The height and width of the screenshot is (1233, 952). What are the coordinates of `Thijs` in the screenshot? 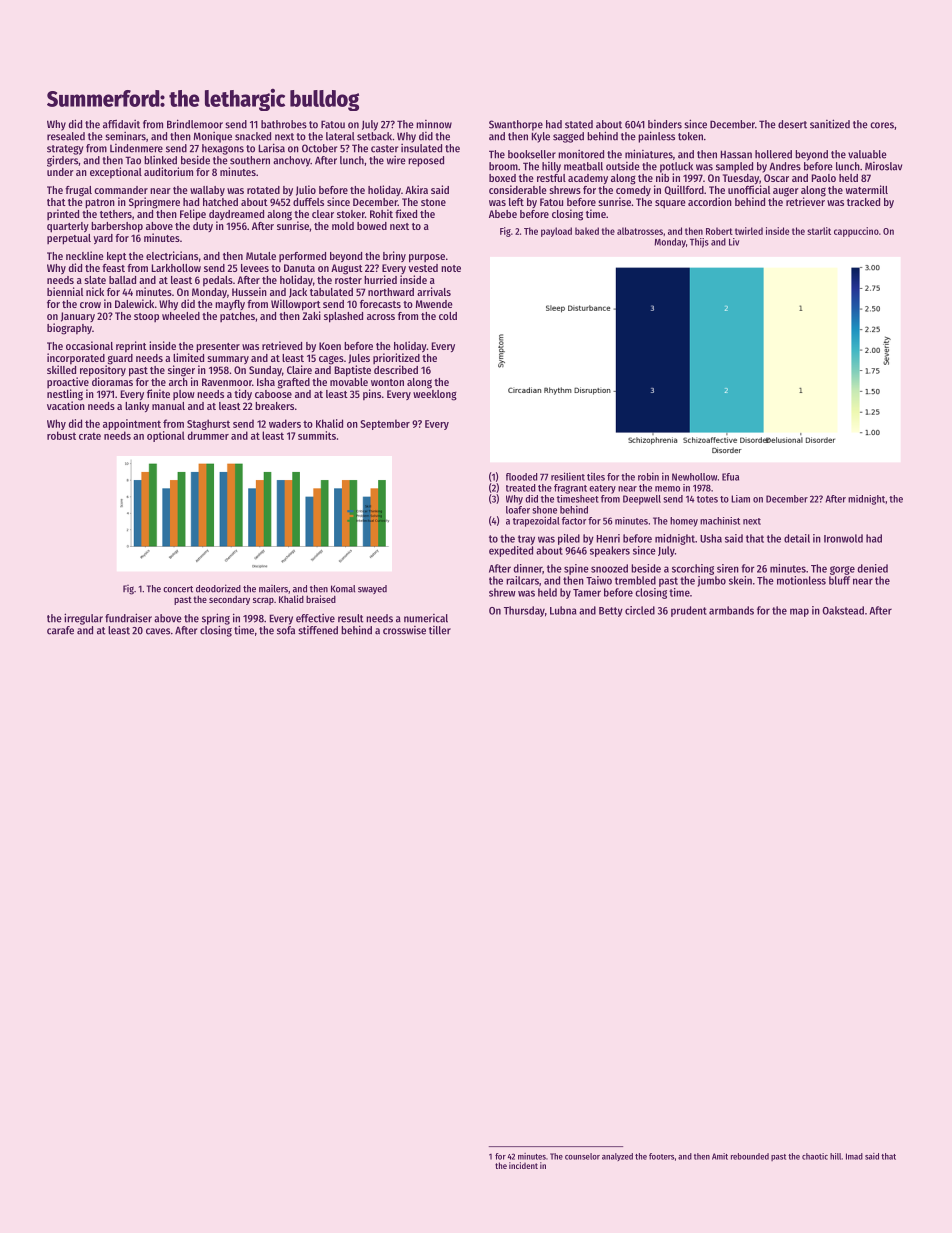 It's located at (699, 243).
